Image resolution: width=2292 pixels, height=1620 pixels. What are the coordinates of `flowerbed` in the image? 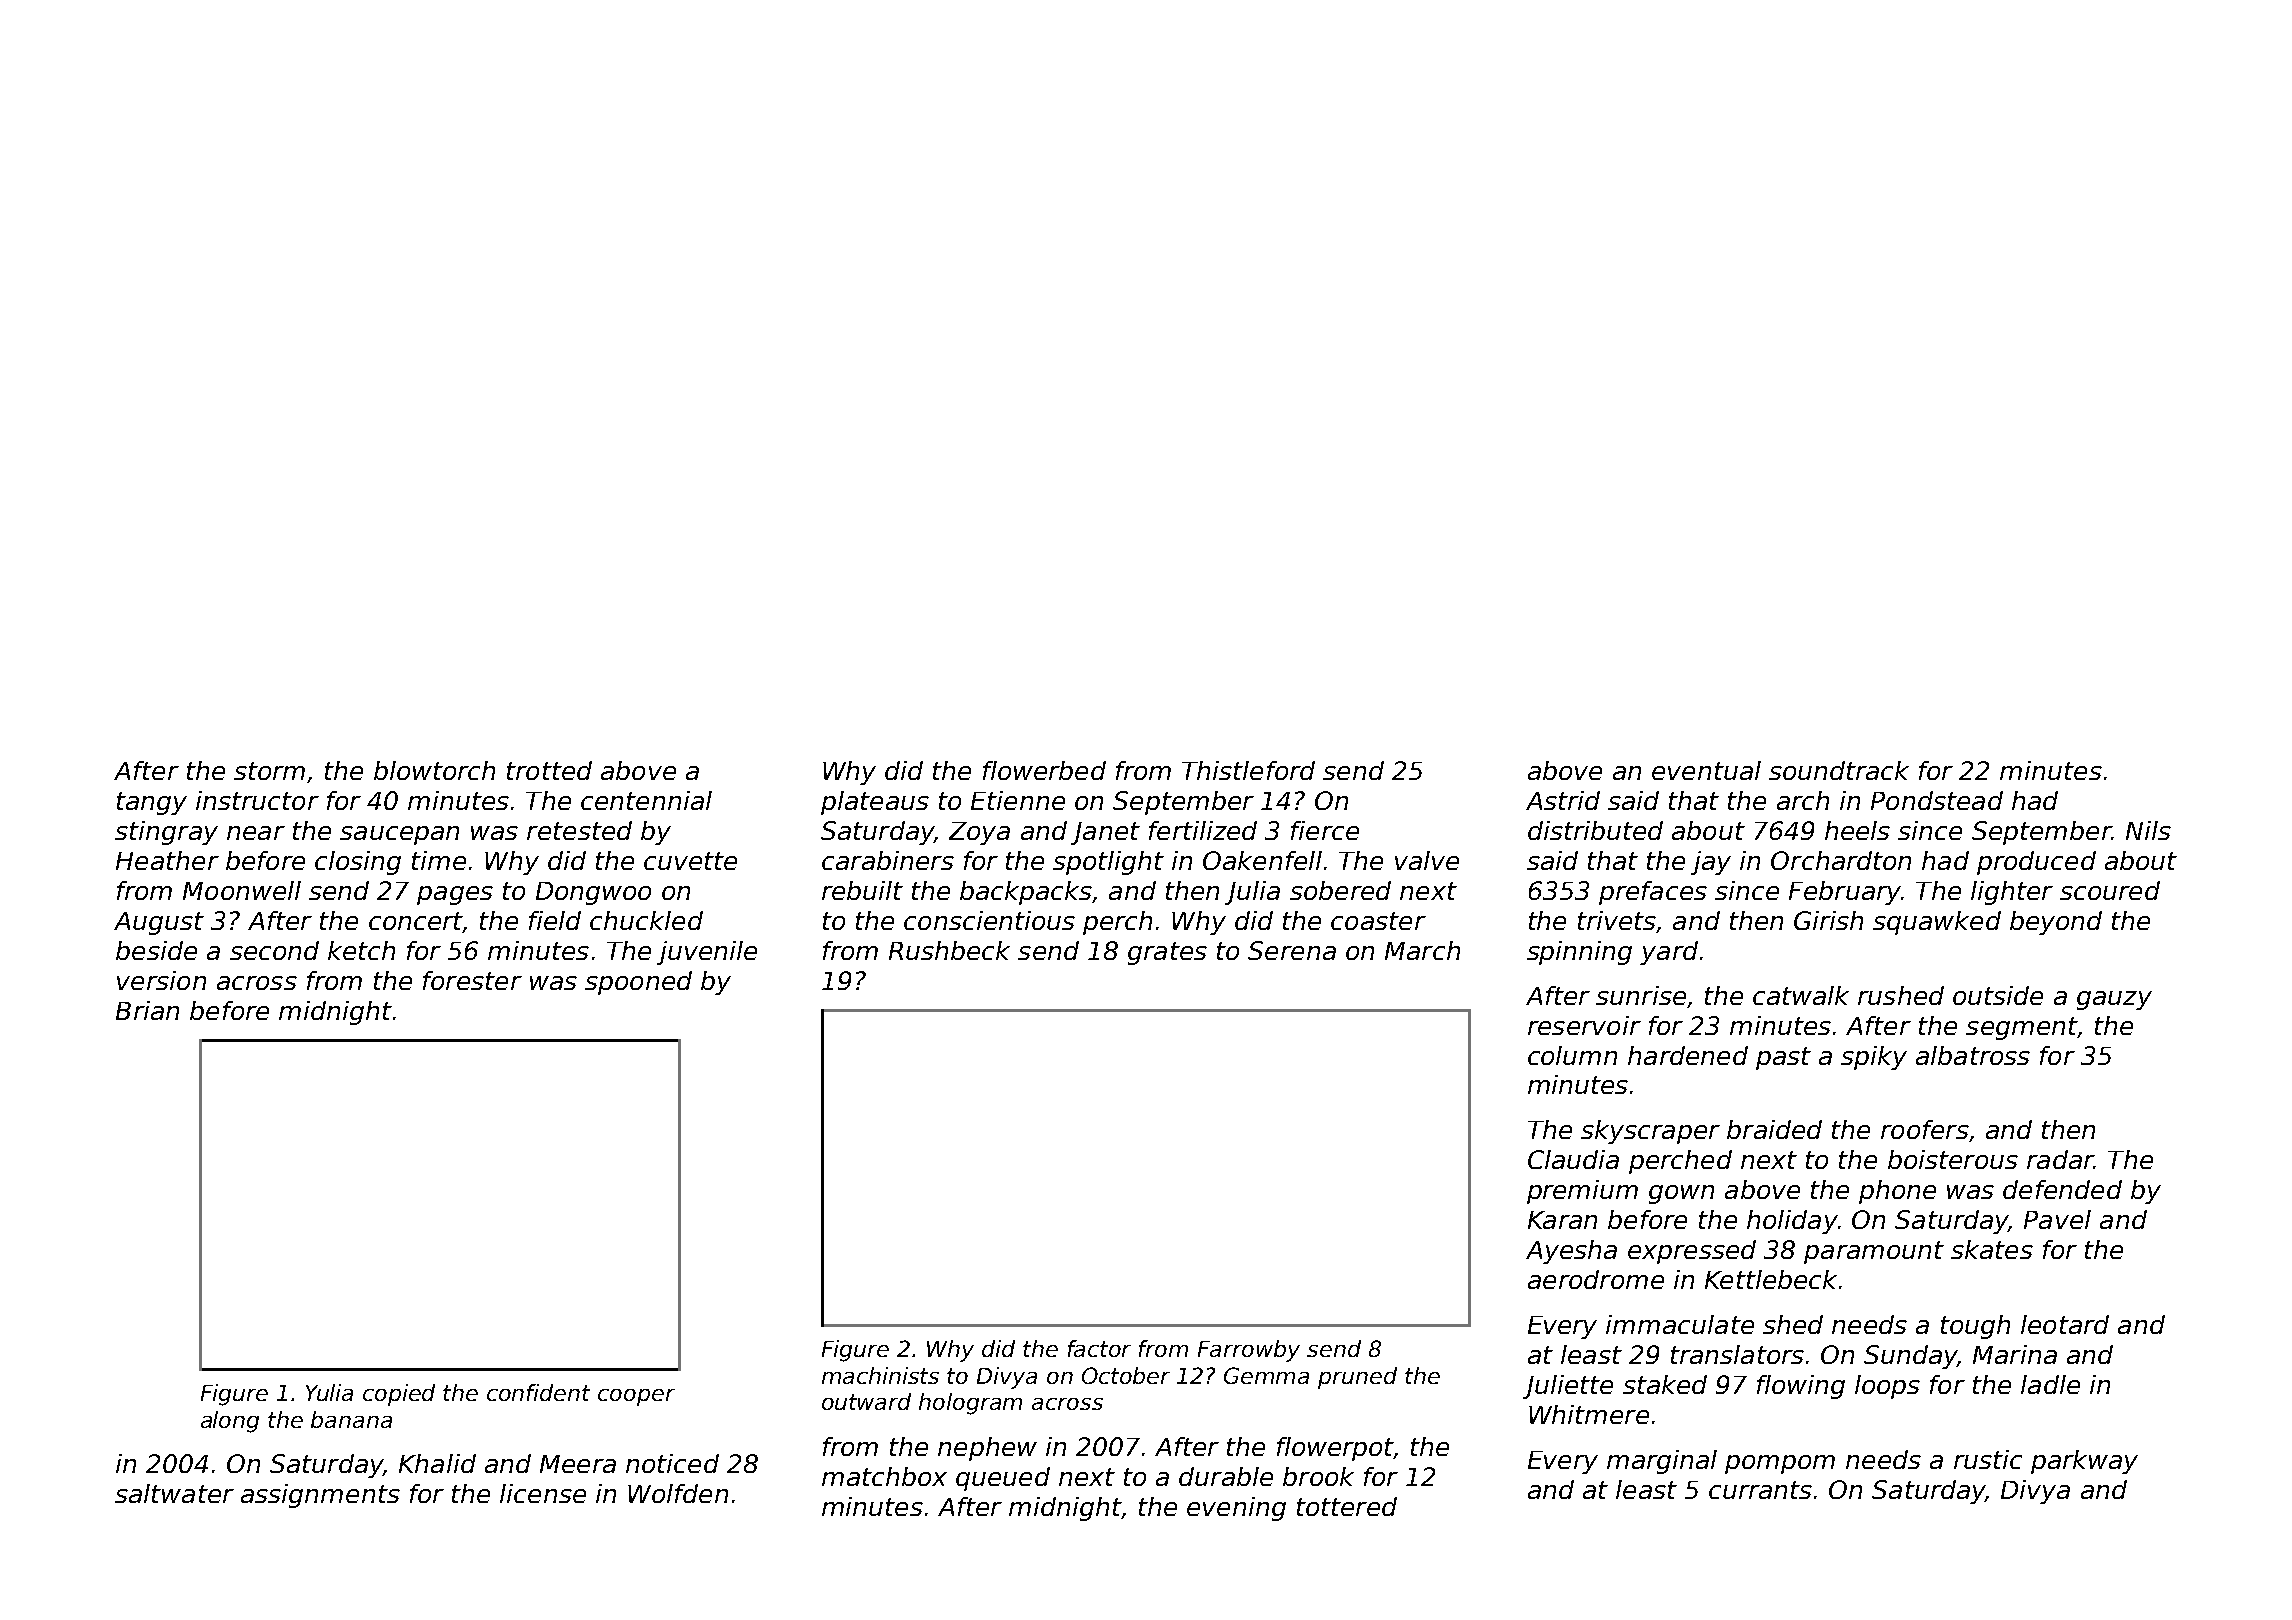 It's located at (1044, 770).
